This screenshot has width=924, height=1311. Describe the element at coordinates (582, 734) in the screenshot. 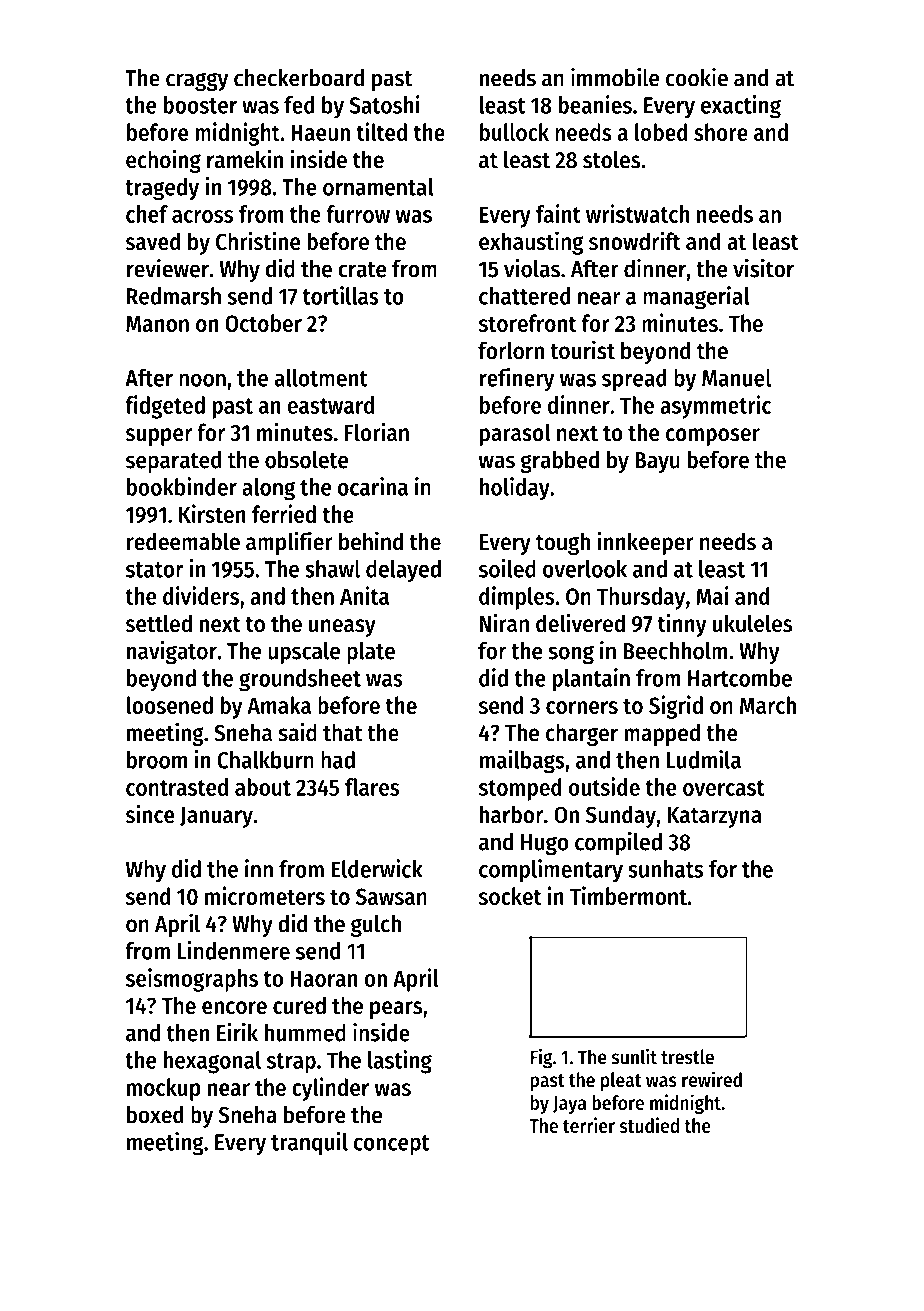

I see `charger` at that location.
